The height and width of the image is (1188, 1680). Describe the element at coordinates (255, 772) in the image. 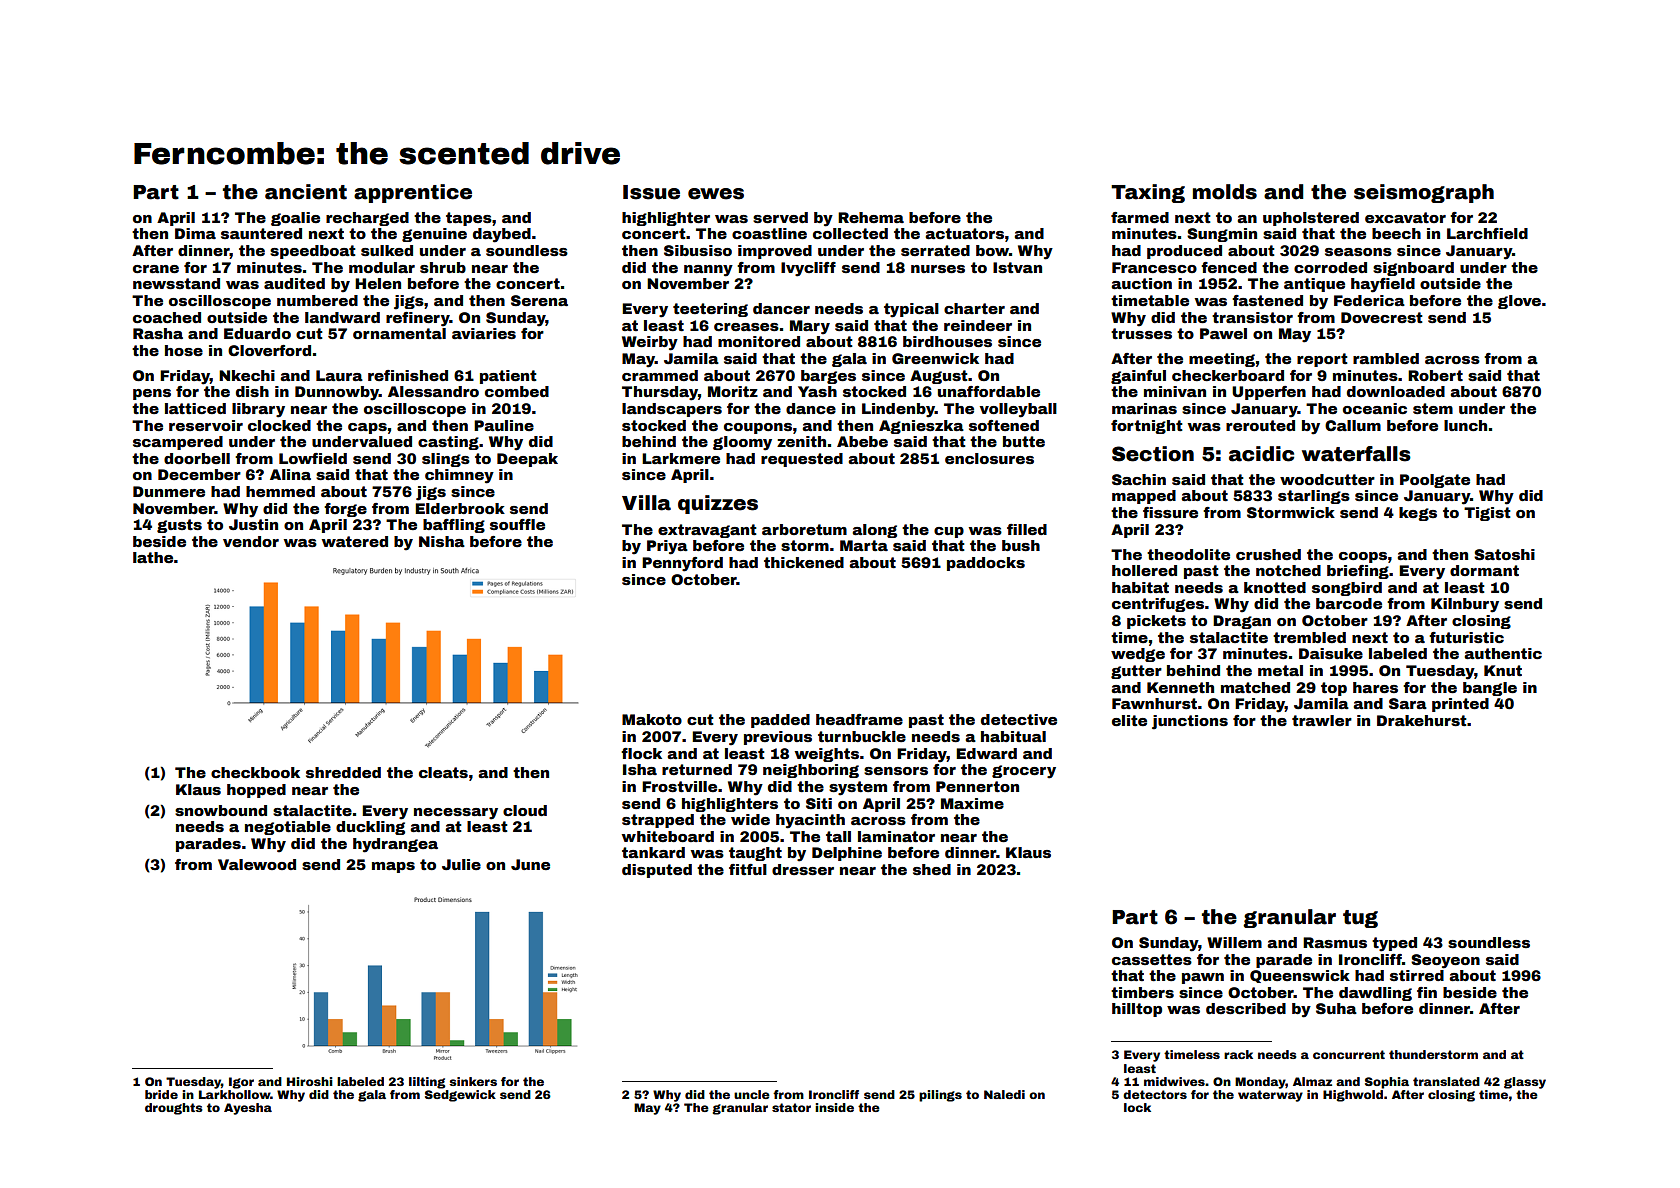

I see `checkbook` at that location.
